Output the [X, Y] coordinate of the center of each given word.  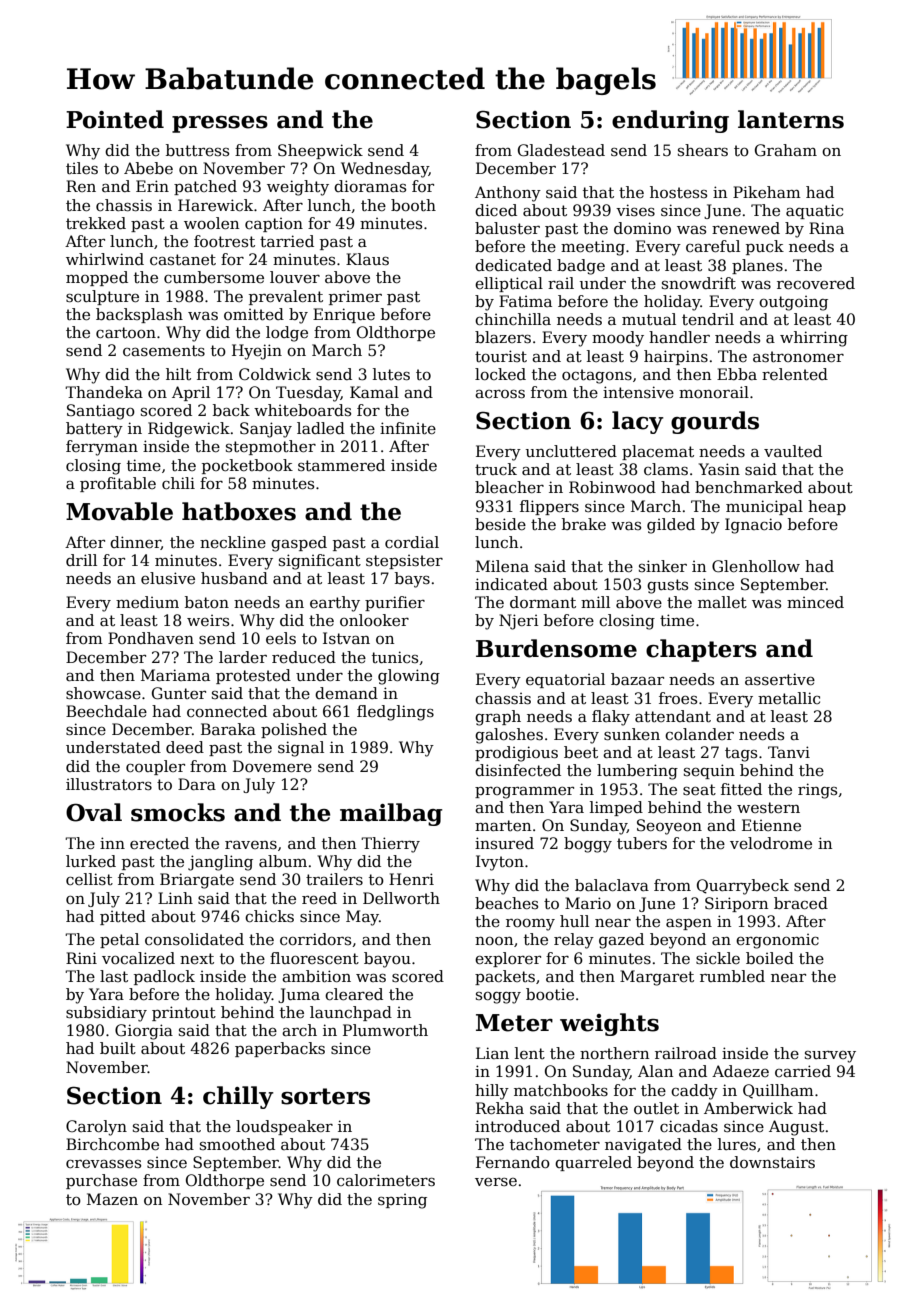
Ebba [737, 374]
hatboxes [239, 511]
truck [496, 469]
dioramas [370, 186]
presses [220, 124]
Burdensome [556, 648]
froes [678, 698]
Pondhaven [151, 638]
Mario [588, 903]
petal [119, 940]
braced [801, 903]
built [118, 1048]
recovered [816, 283]
